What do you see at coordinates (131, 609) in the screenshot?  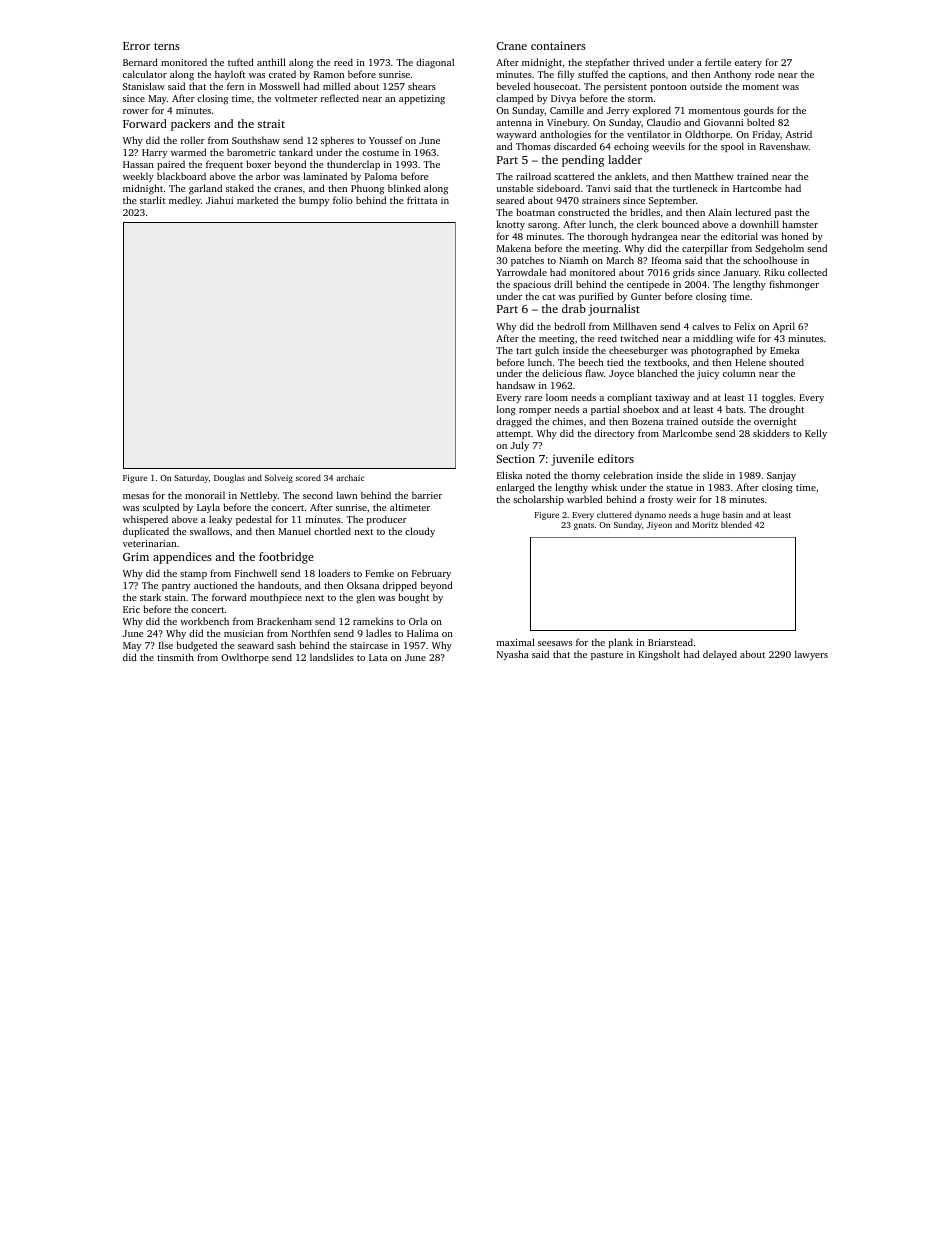 I see `Eric` at bounding box center [131, 609].
